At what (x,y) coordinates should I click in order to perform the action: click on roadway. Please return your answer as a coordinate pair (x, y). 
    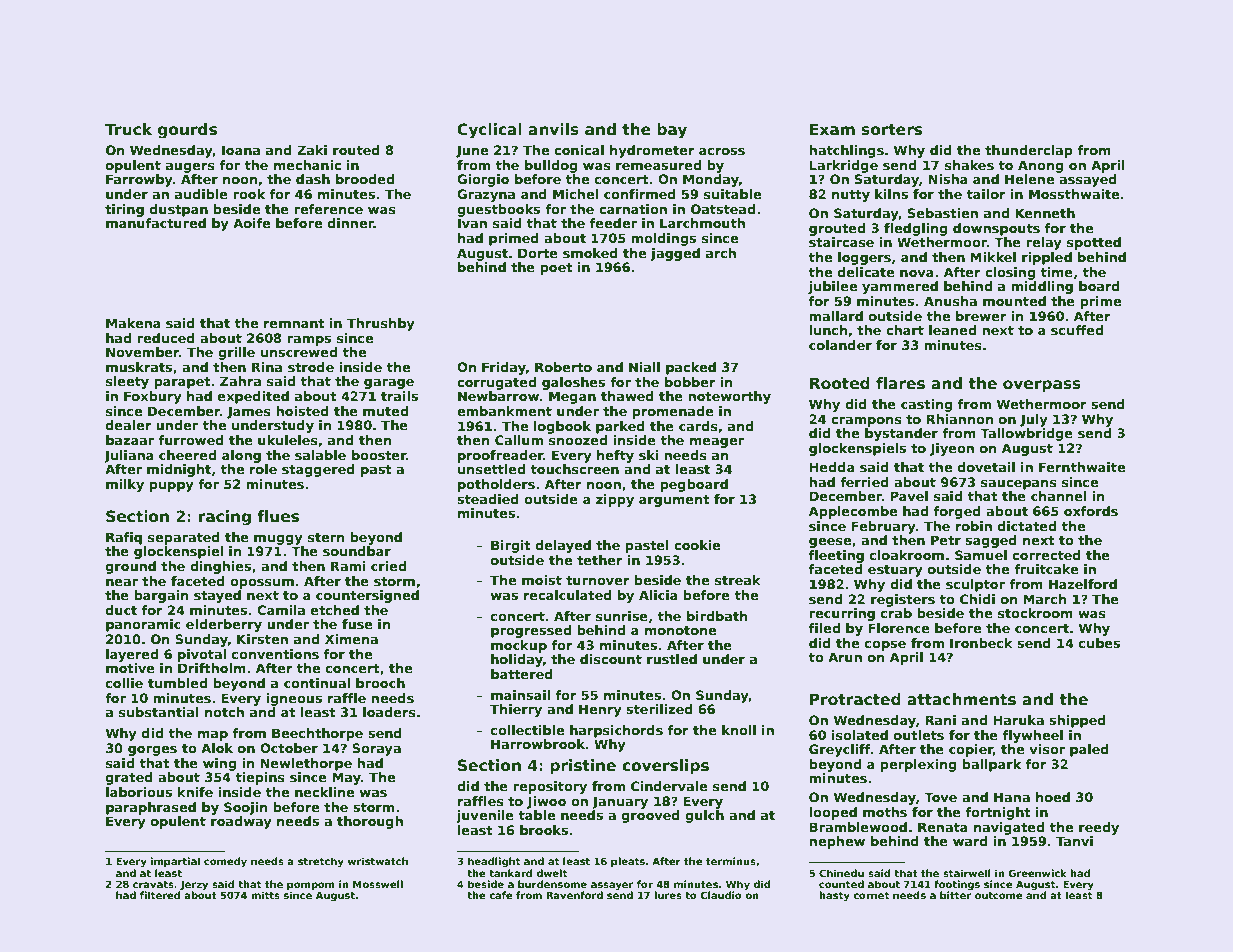
    Looking at the image, I should click on (241, 822).
